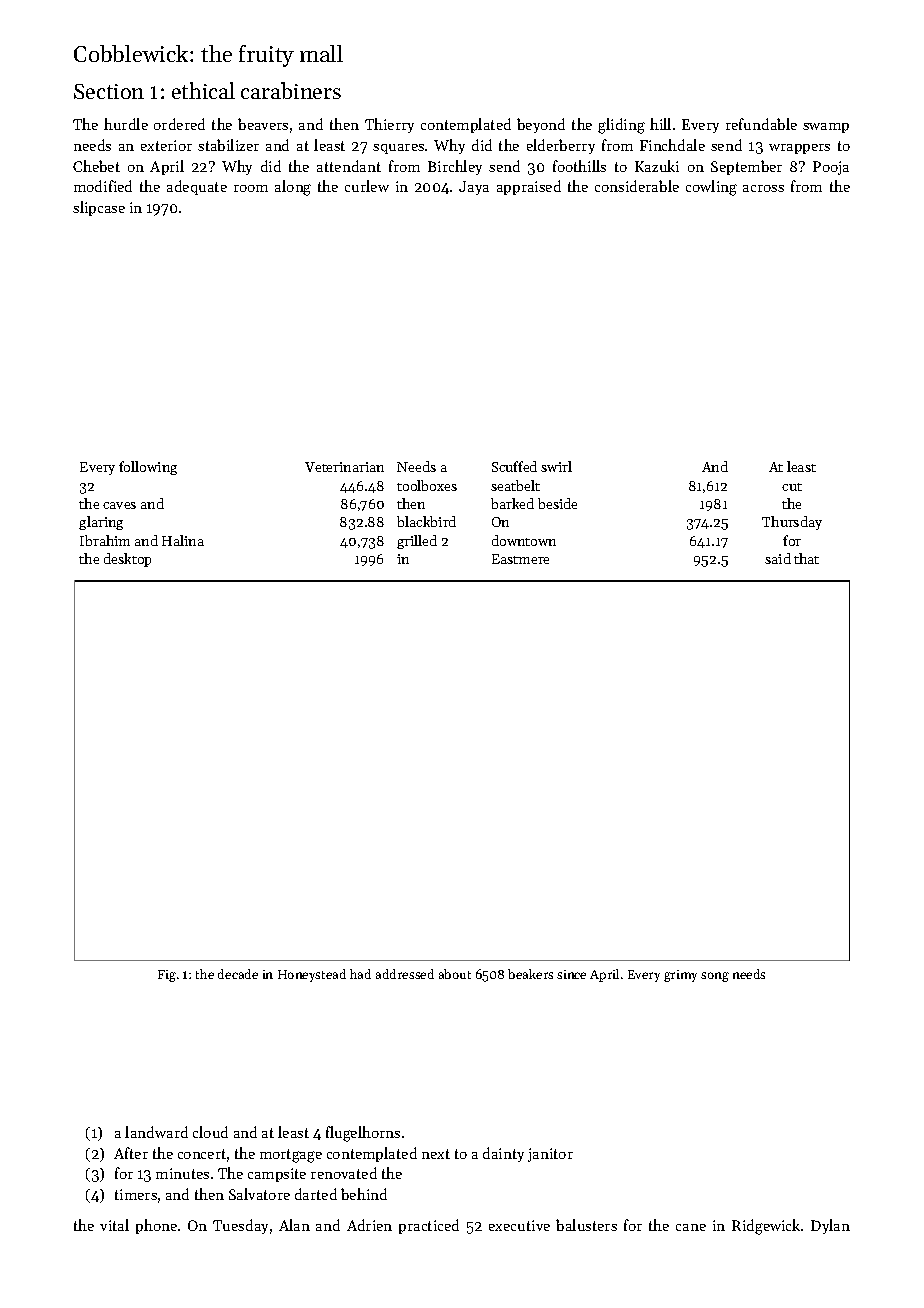 This screenshot has height=1308, width=924. What do you see at coordinates (405, 974) in the screenshot?
I see `addressed` at bounding box center [405, 974].
